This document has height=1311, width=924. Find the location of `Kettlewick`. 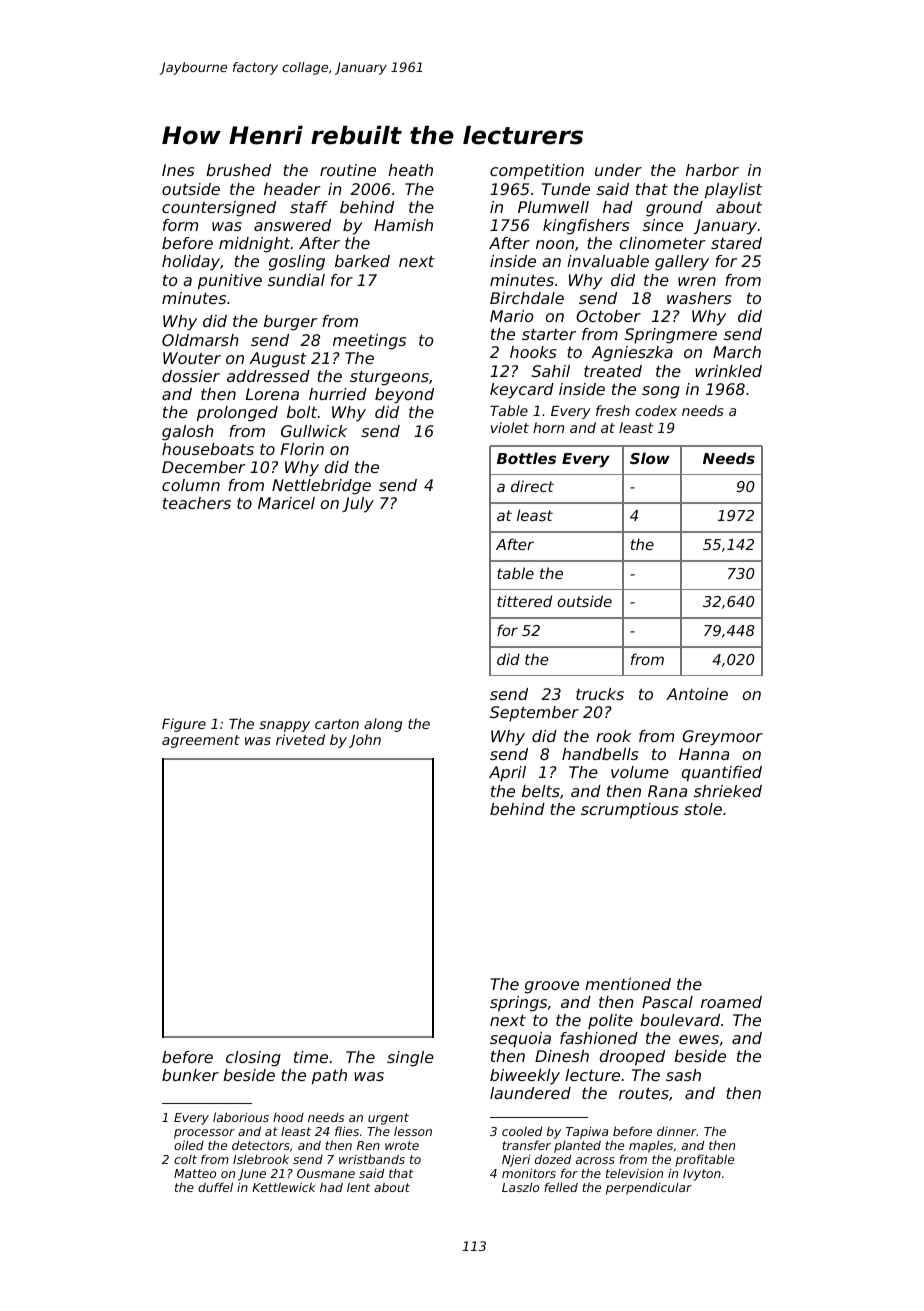

Kettlewick is located at coordinates (284, 1187).
